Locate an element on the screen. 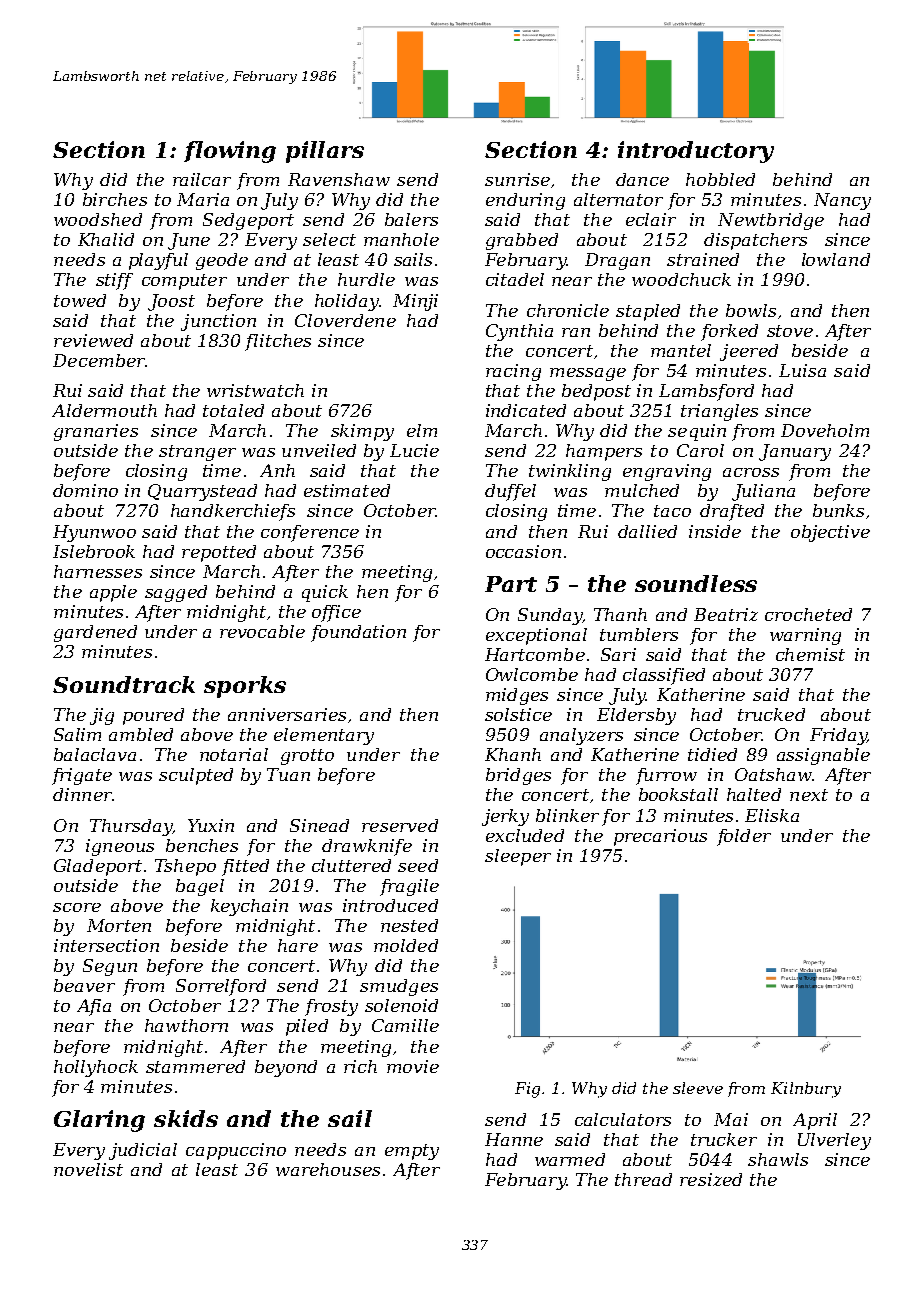  Juliana is located at coordinates (763, 492).
